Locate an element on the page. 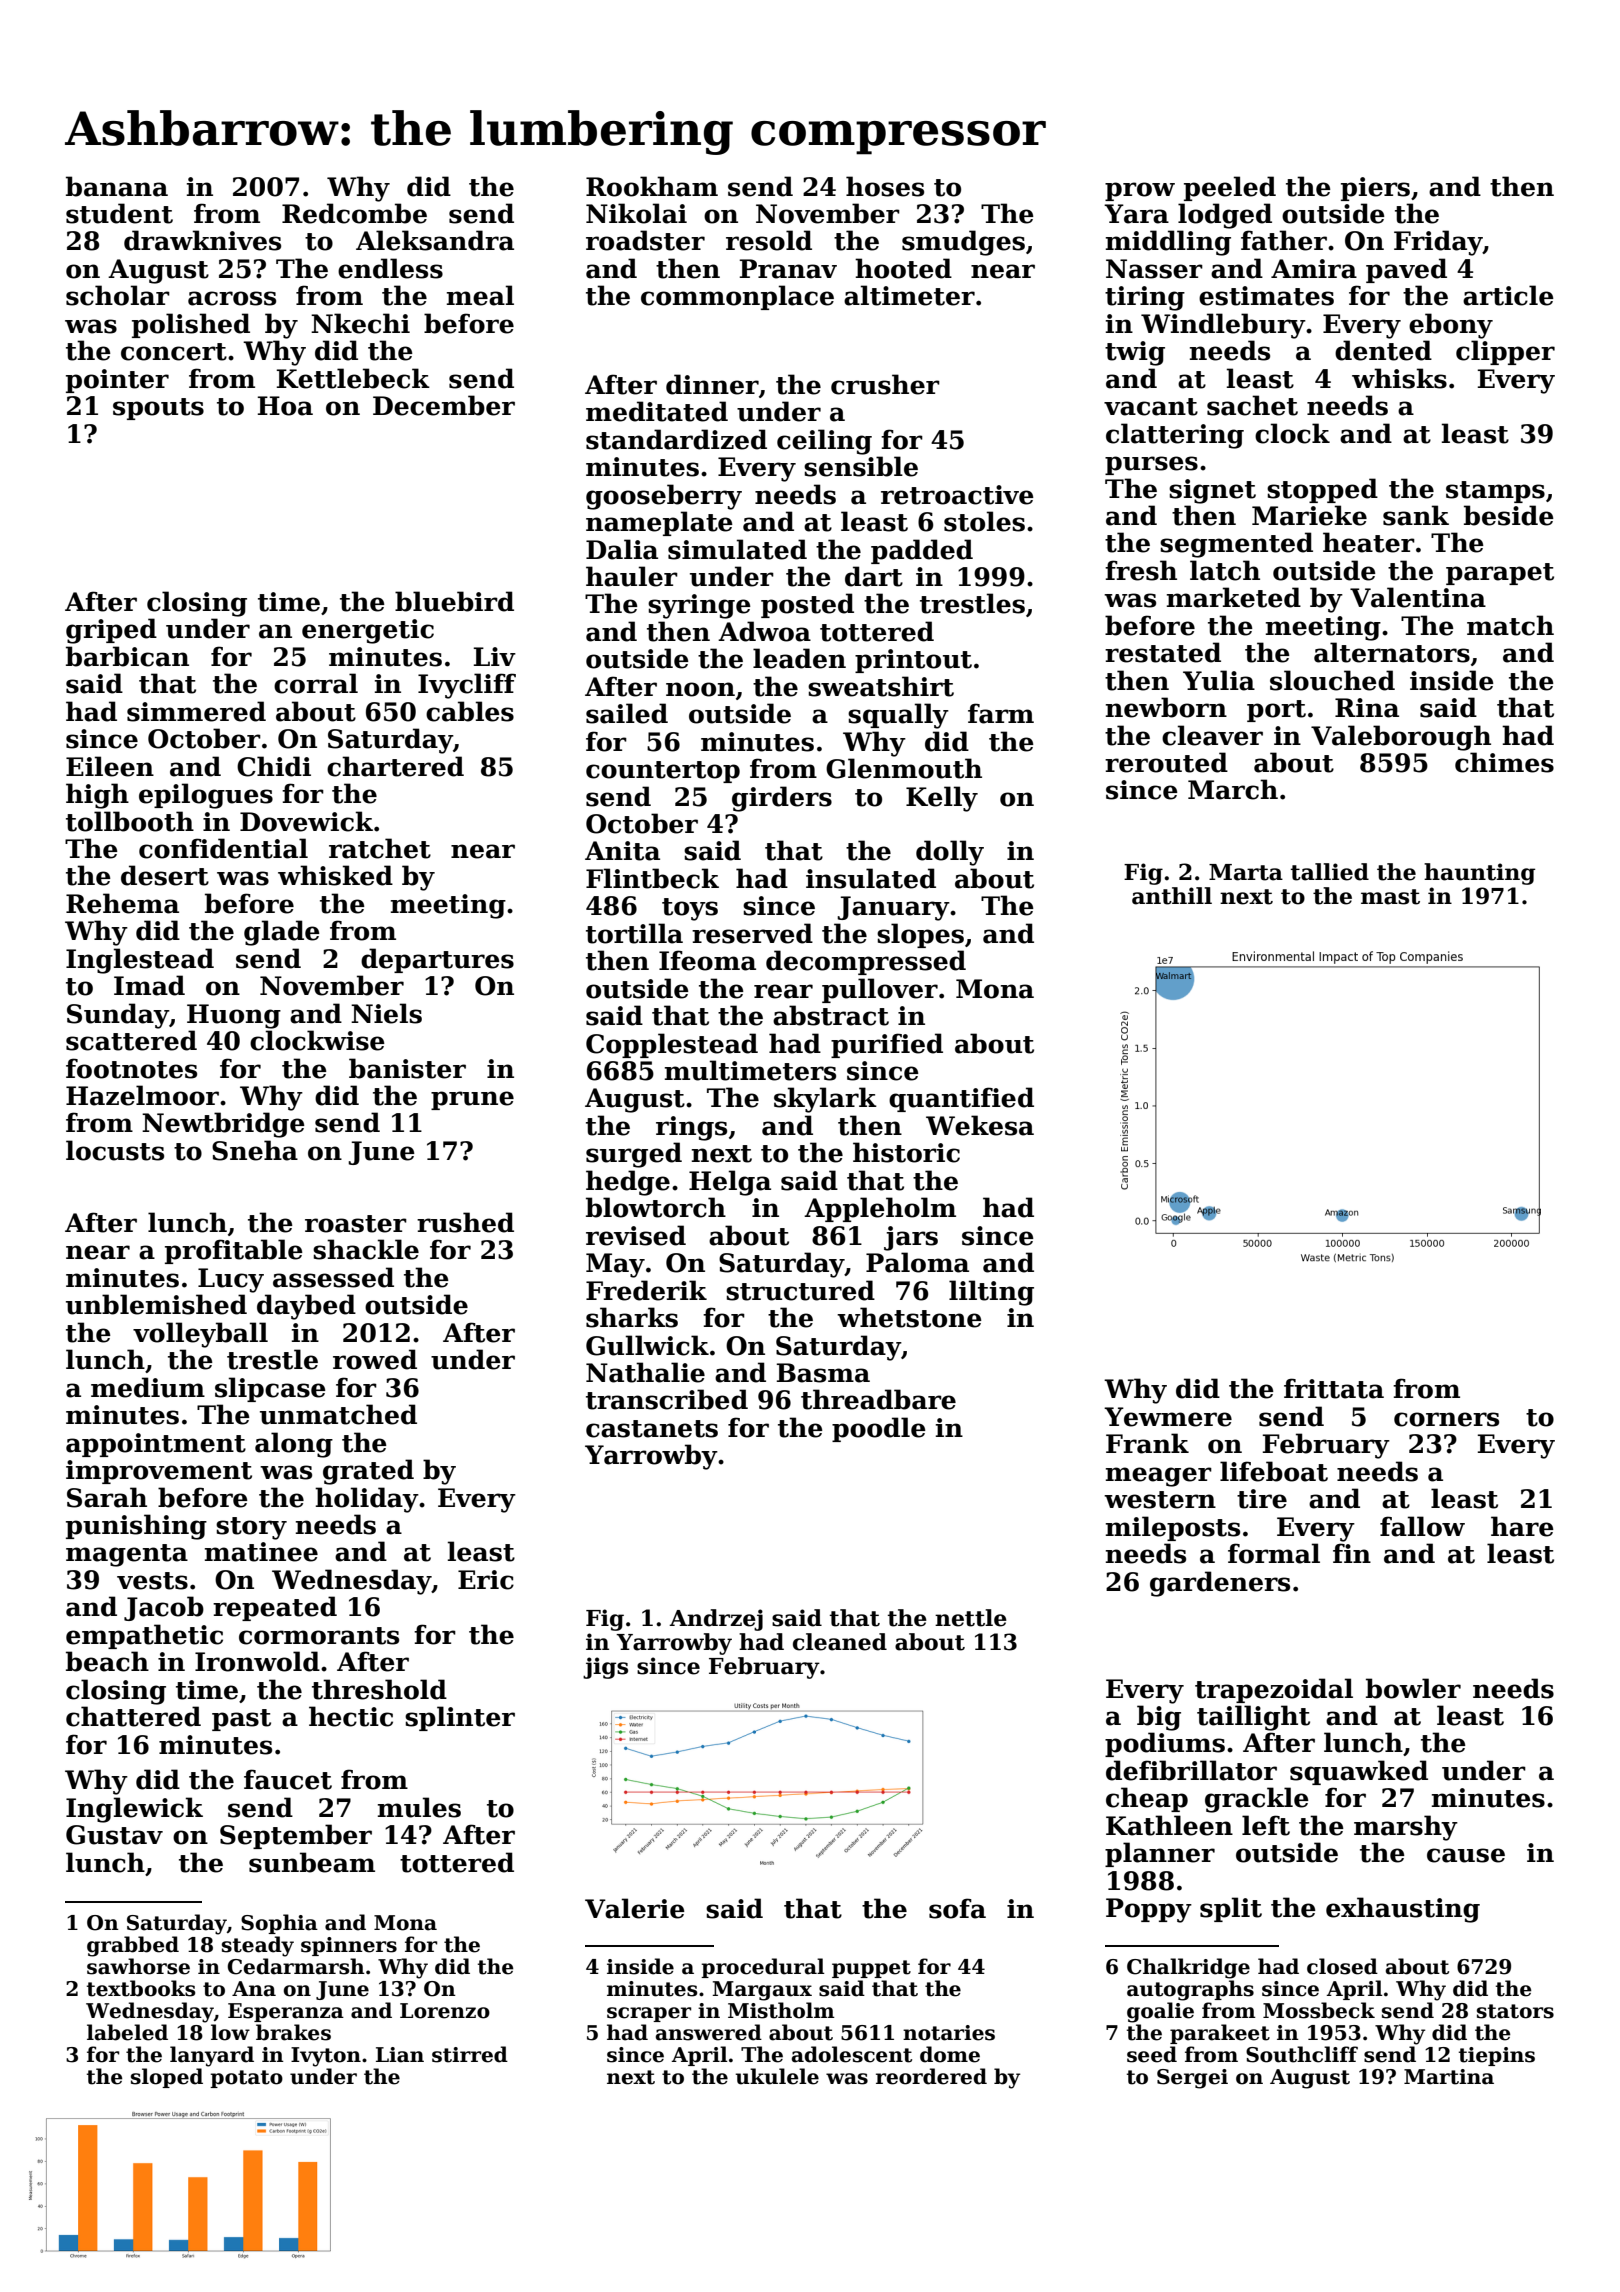 Image resolution: width=1620 pixels, height=2292 pixels. reordered is located at coordinates (931, 2076).
